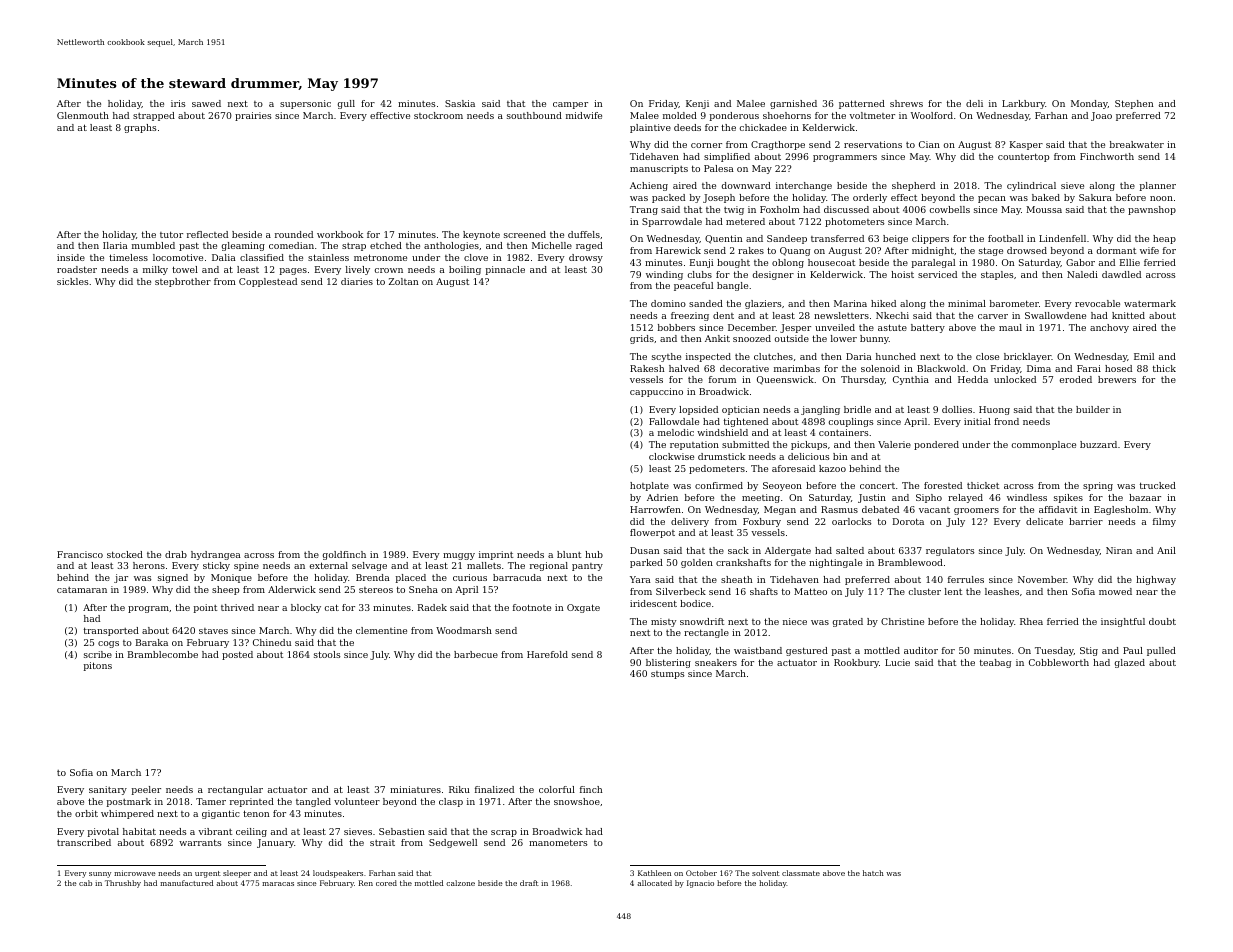 Image resolution: width=1233 pixels, height=952 pixels. Describe the element at coordinates (206, 103) in the image. I see `sawed` at that location.
